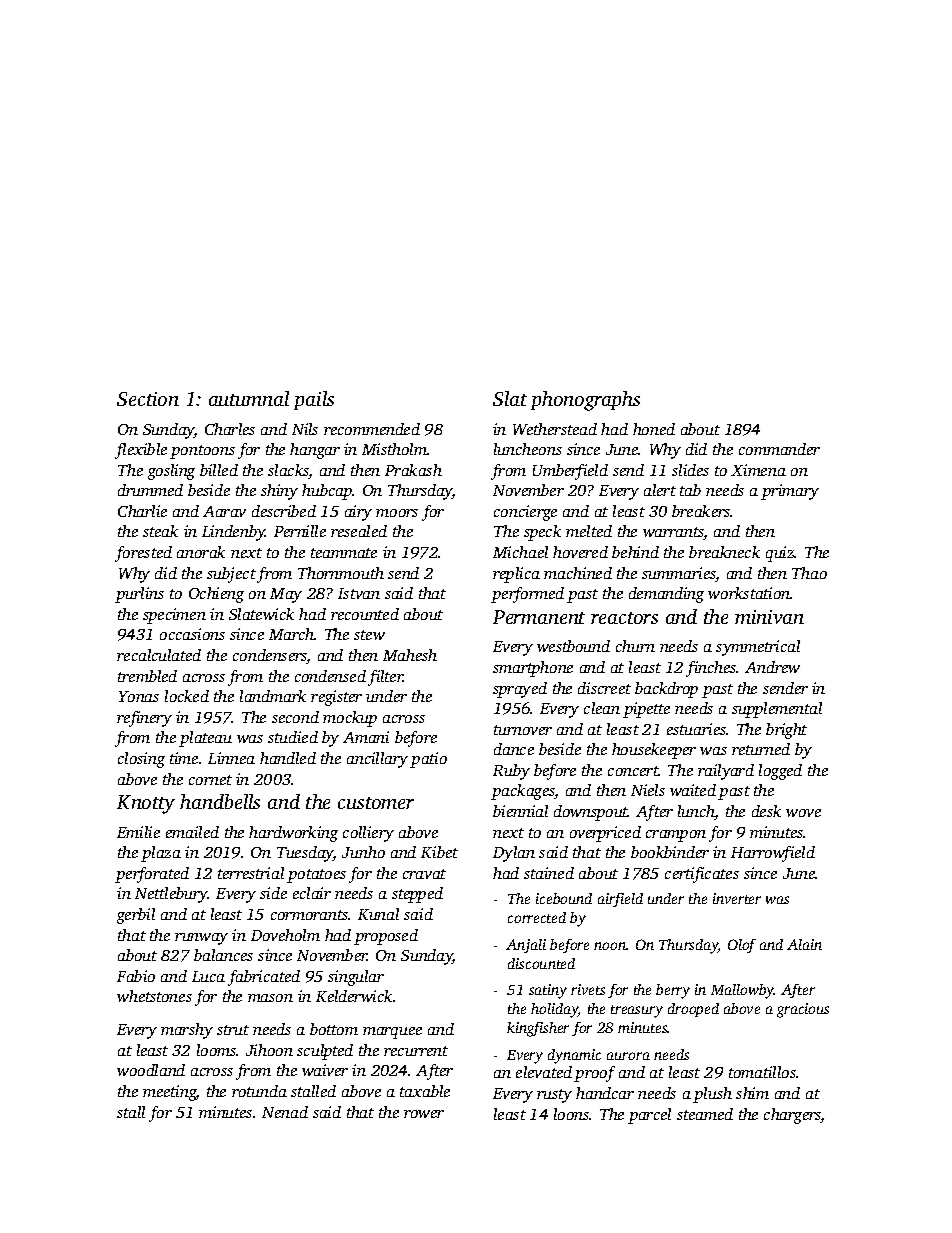 This page has height=1233, width=952. I want to click on Section, so click(148, 399).
